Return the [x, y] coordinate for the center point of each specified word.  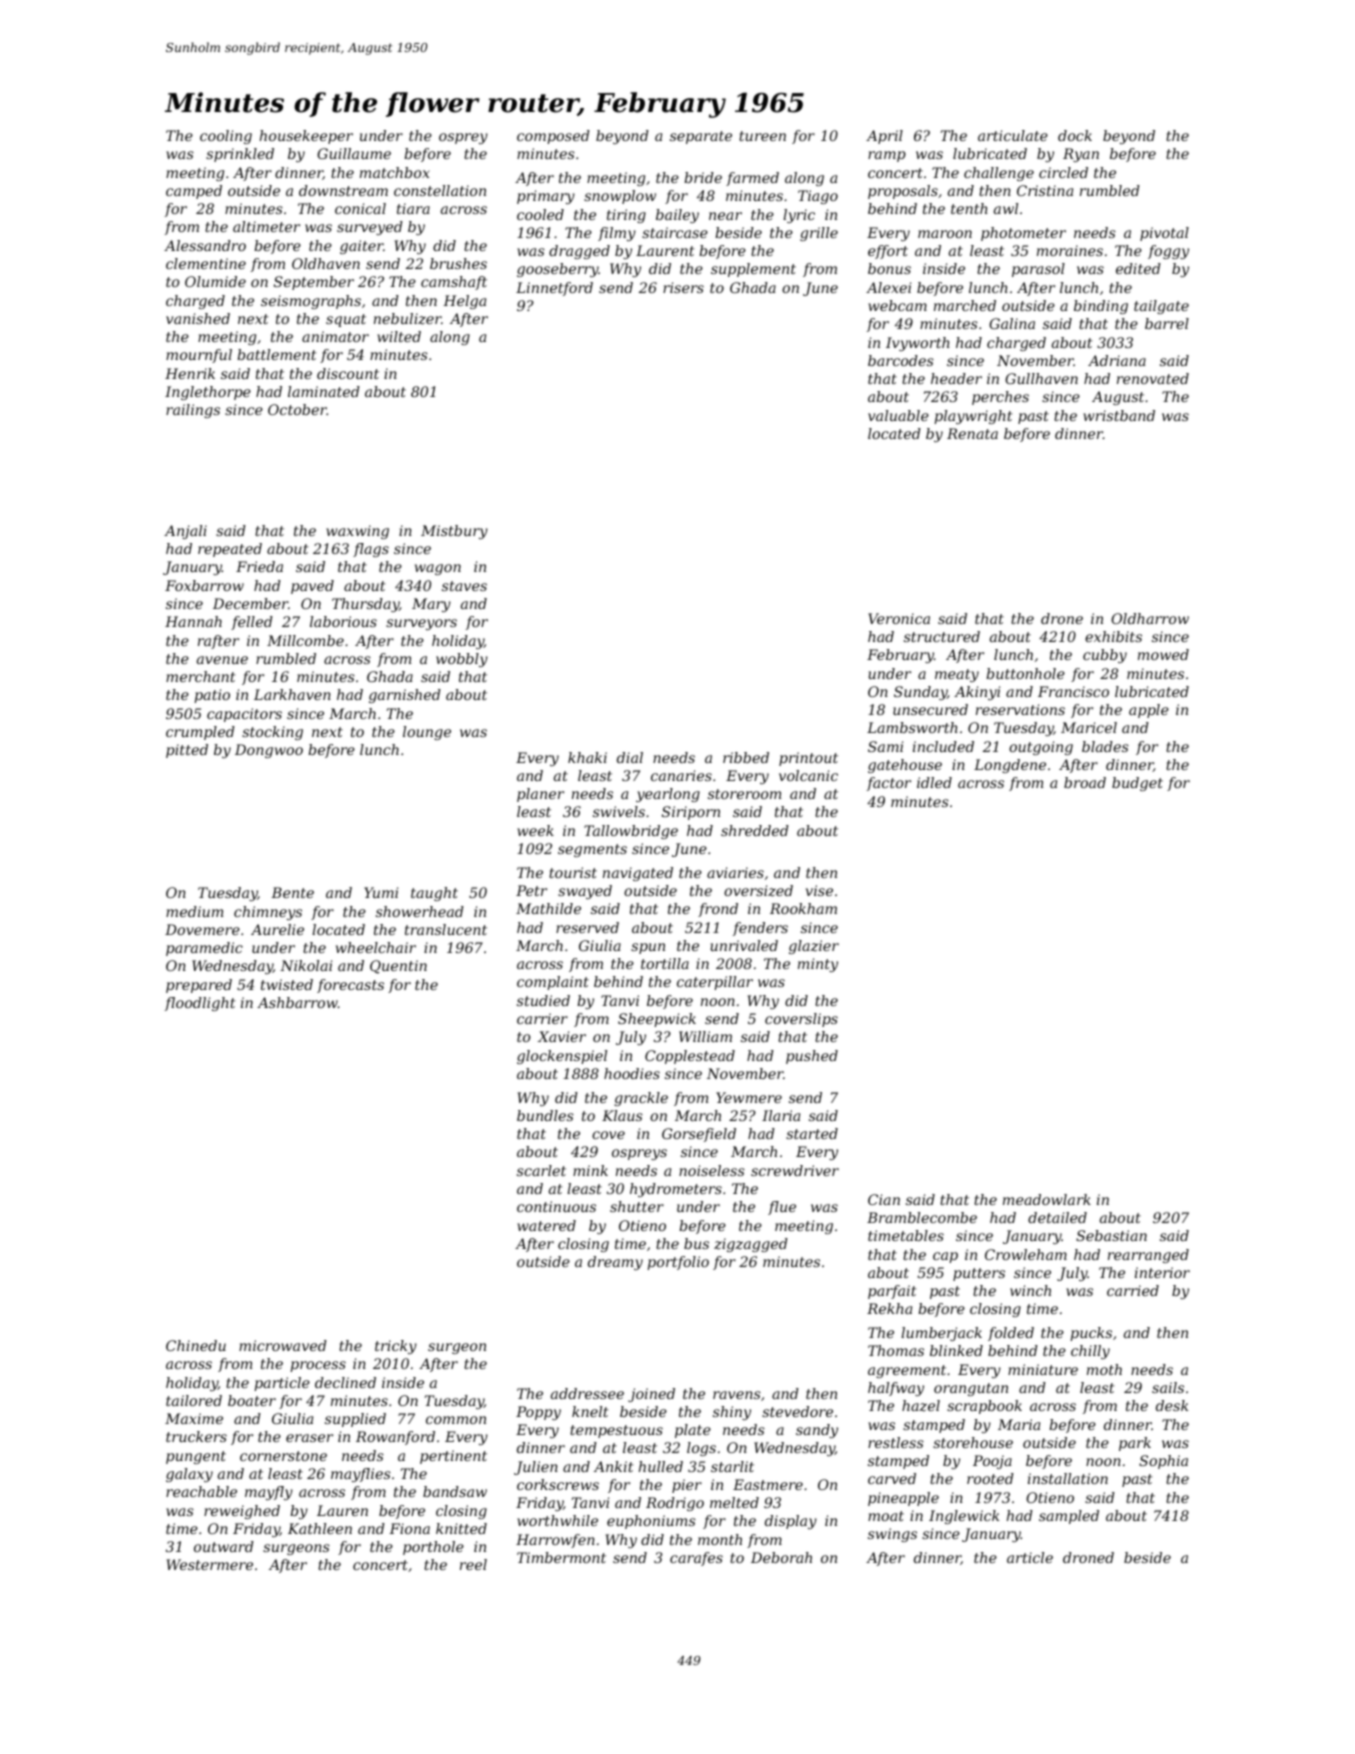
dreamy [615, 1263]
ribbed [746, 757]
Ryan [1081, 155]
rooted [990, 1478]
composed [553, 137]
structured [942, 636]
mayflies [361, 1475]
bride [703, 177]
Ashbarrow [297, 1002]
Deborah [781, 1557]
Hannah [193, 621]
